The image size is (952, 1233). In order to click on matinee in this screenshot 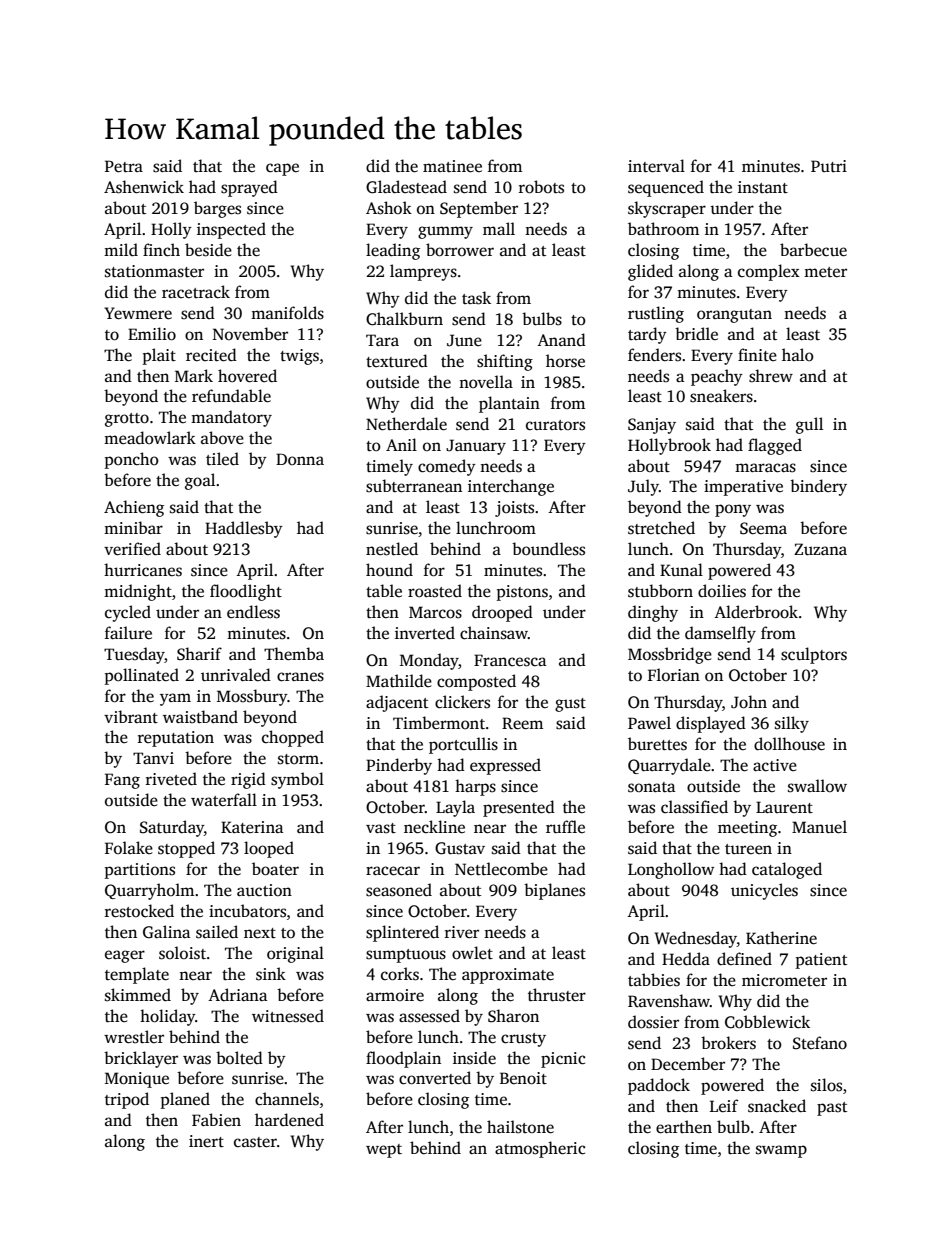, I will do `click(452, 166)`.
